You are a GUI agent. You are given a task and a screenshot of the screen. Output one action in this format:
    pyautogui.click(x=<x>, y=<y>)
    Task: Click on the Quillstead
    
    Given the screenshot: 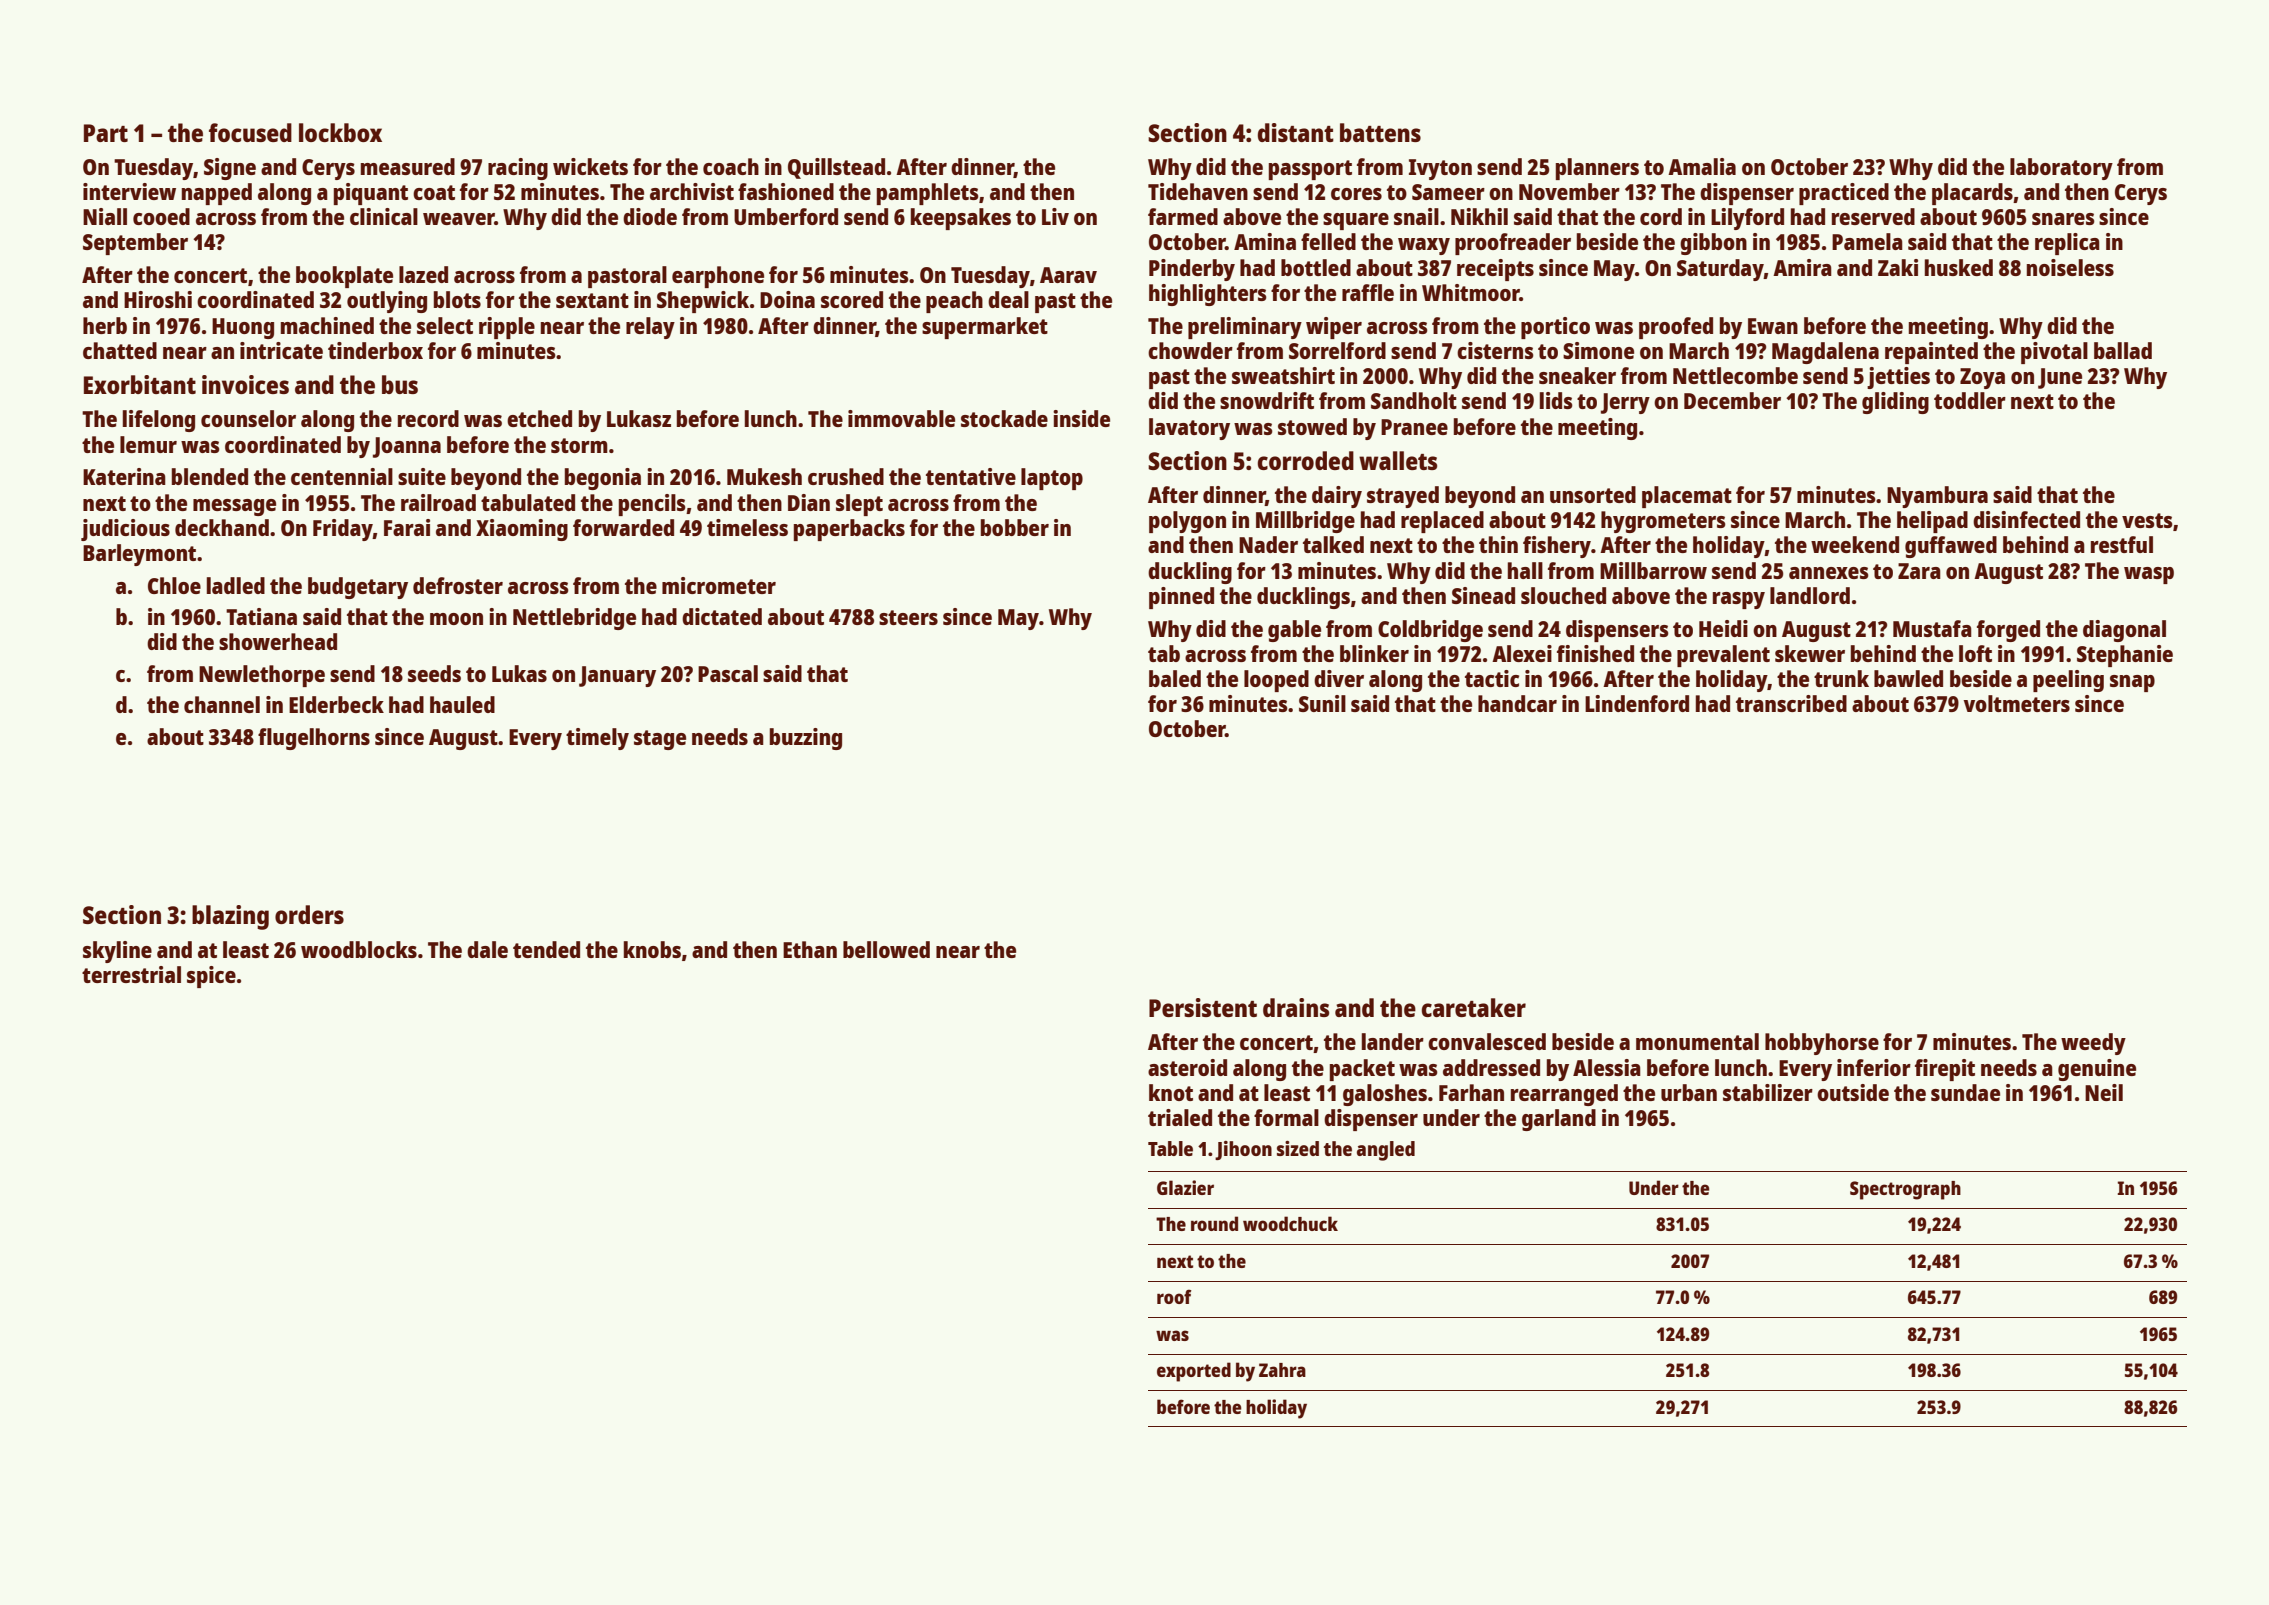 What is the action you would take?
    pyautogui.click(x=836, y=168)
